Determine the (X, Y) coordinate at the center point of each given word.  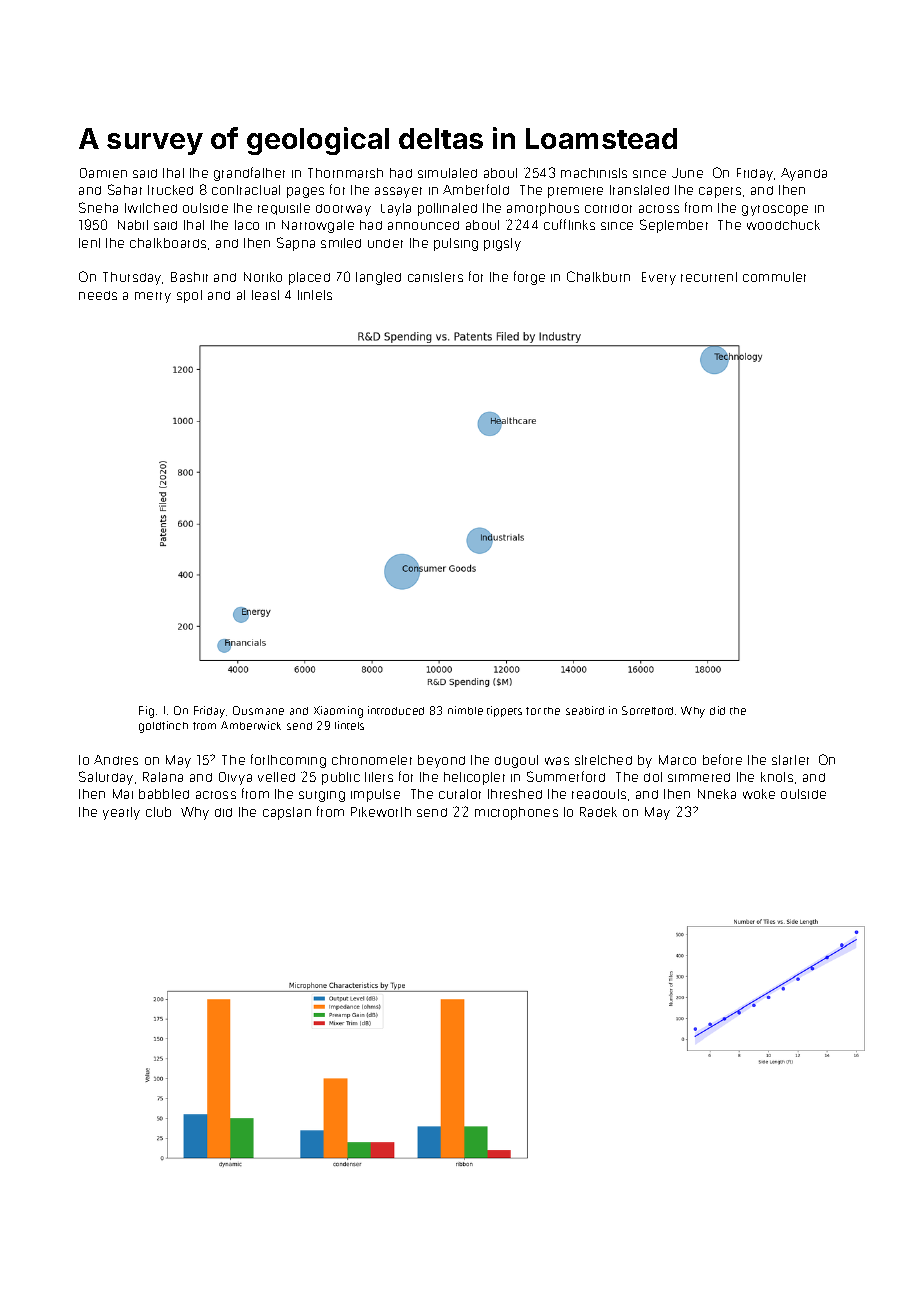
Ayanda (804, 174)
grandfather (249, 174)
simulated (447, 173)
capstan (287, 813)
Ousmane (258, 710)
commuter (774, 277)
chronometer (372, 760)
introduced (396, 710)
